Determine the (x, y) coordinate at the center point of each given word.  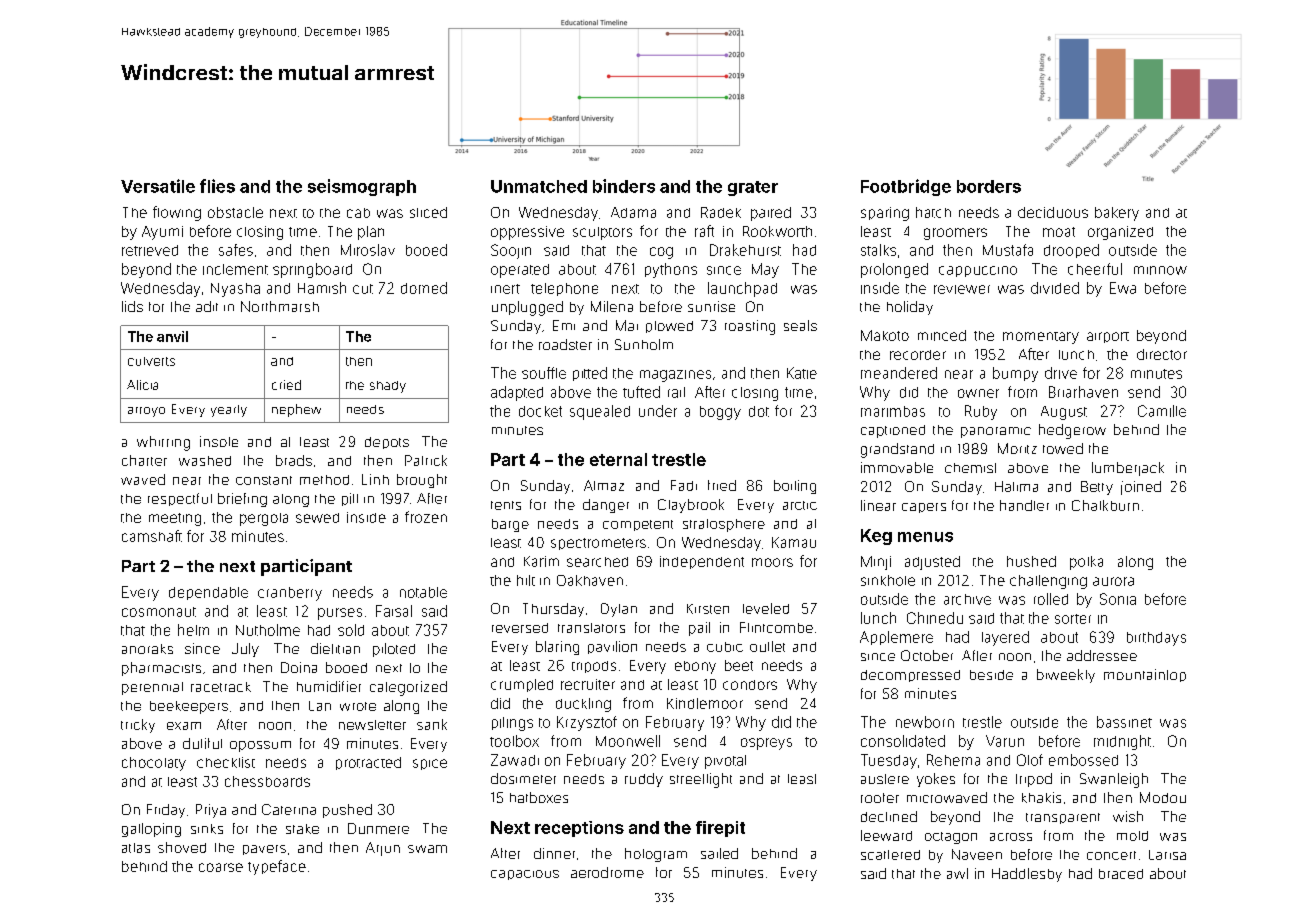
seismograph (362, 187)
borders (989, 186)
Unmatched (539, 186)
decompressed (910, 676)
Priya (211, 811)
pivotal (725, 762)
